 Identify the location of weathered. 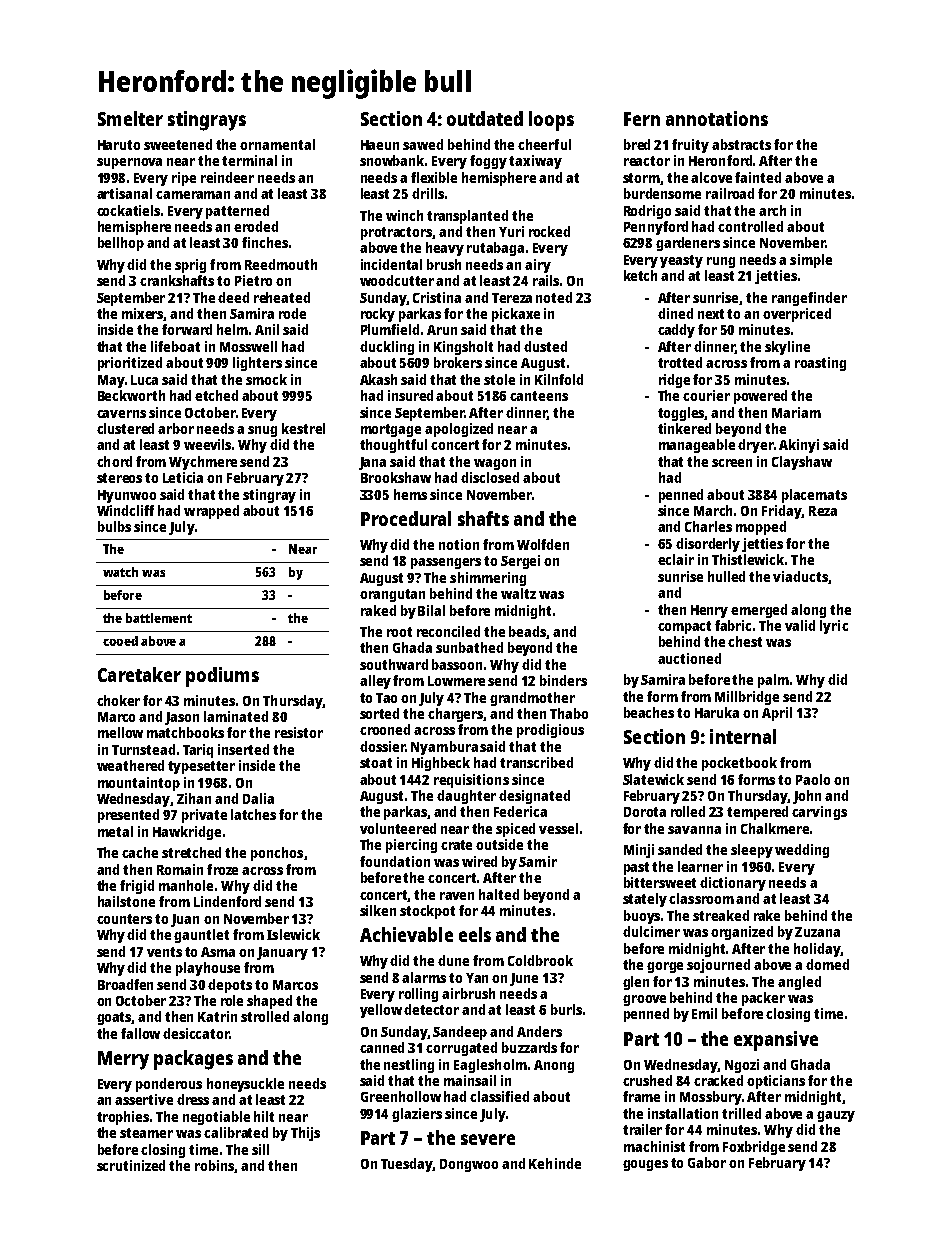
(130, 765).
